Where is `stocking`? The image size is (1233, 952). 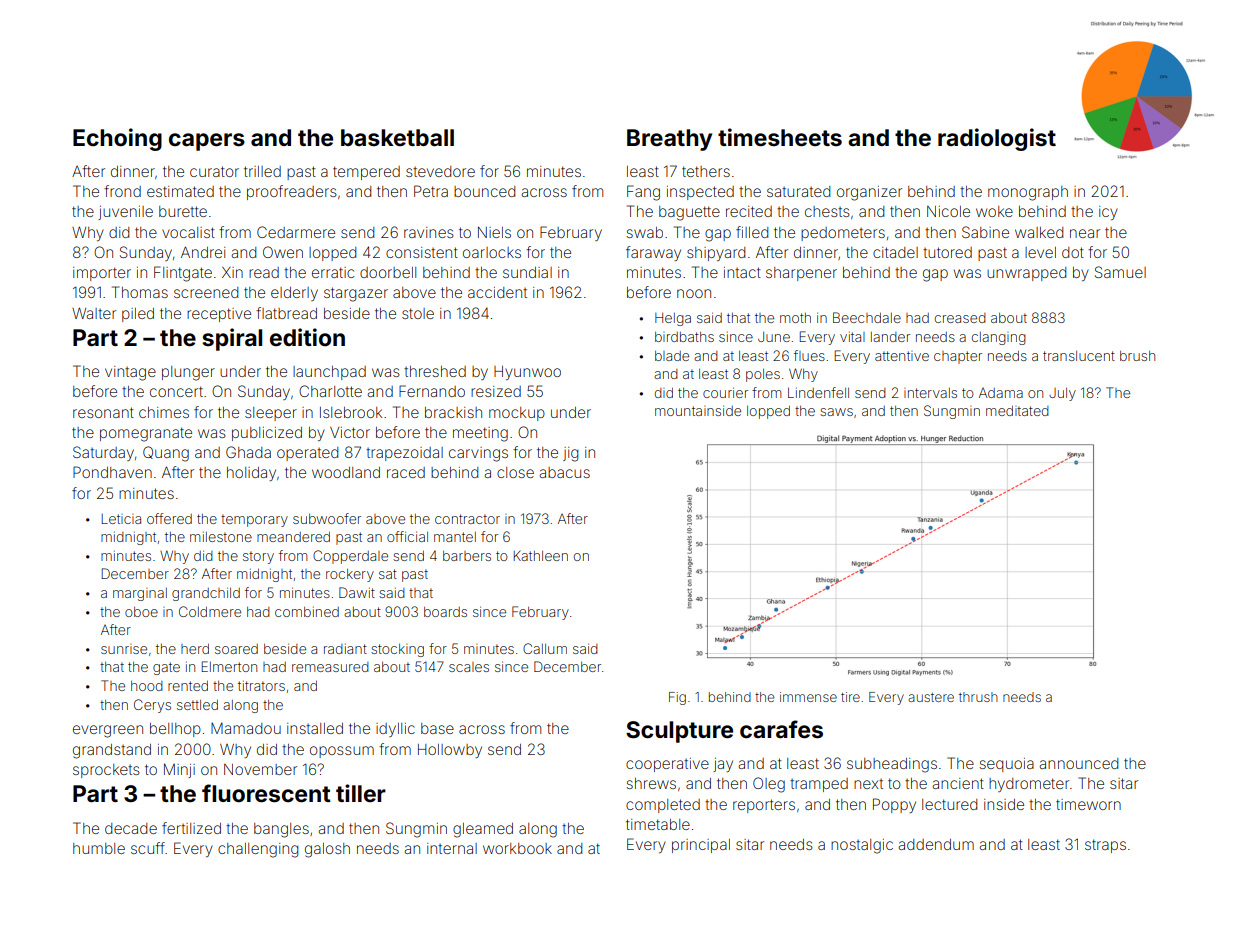
stocking is located at coordinates (397, 650).
